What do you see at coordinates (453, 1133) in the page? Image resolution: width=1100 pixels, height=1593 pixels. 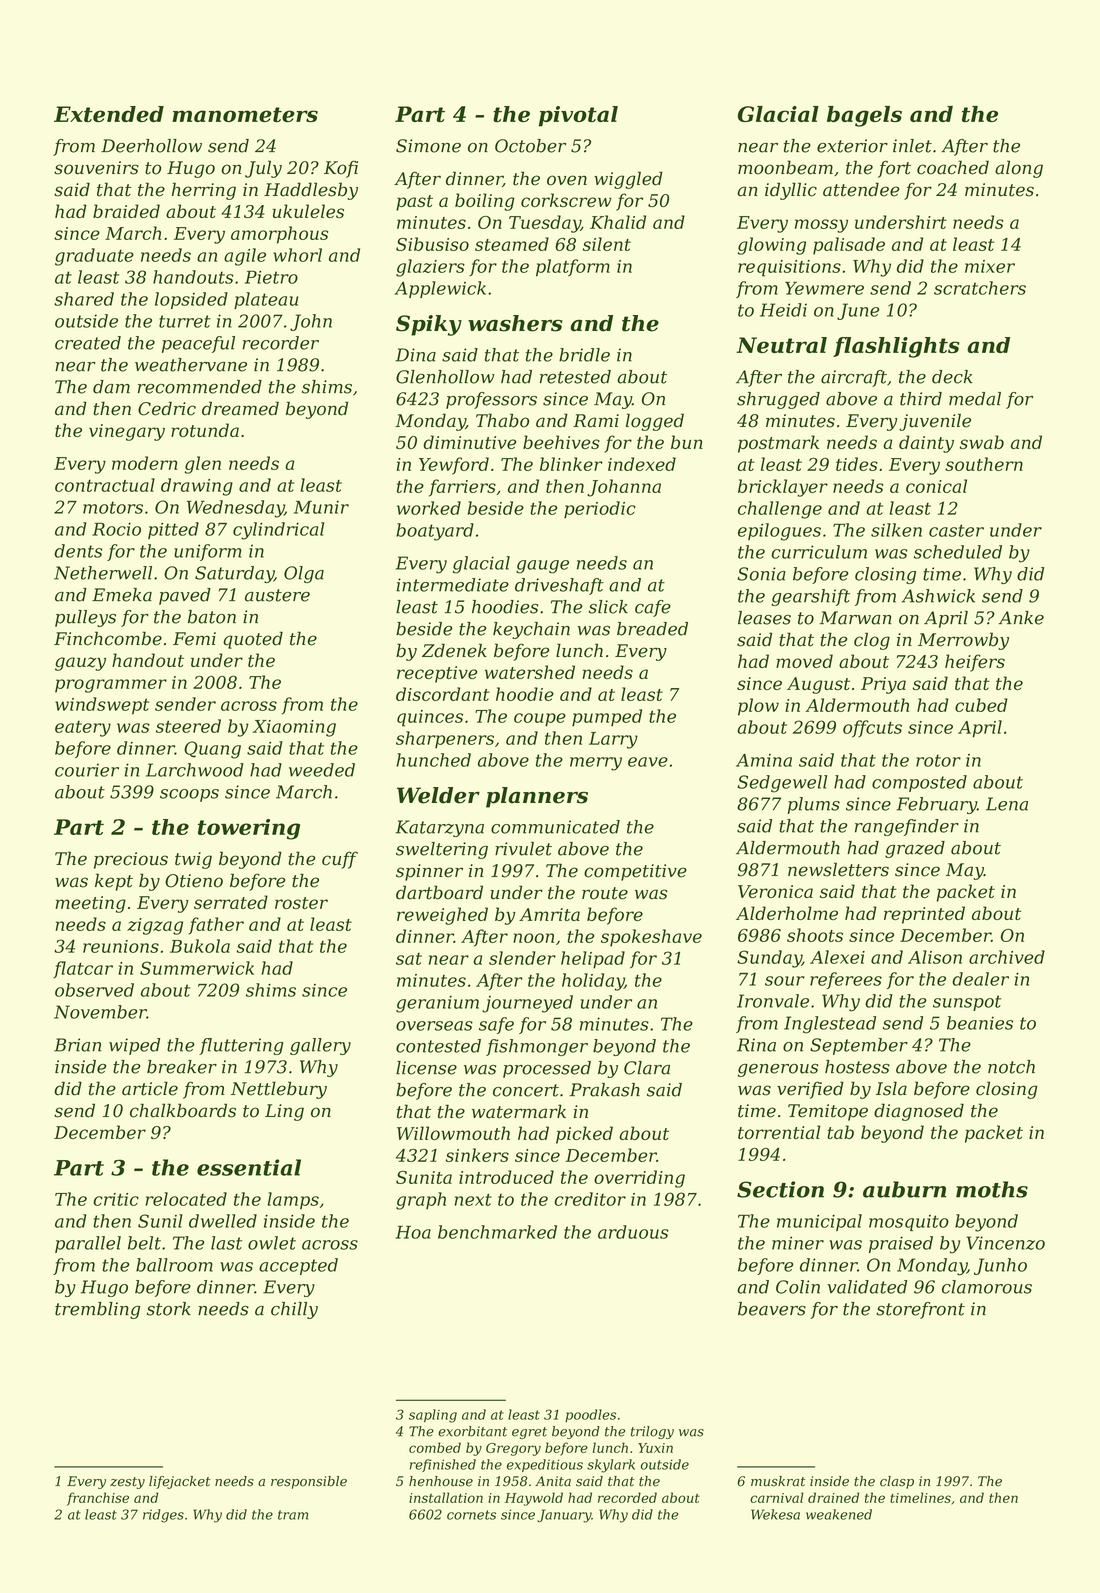 I see `Willowmouth` at bounding box center [453, 1133].
